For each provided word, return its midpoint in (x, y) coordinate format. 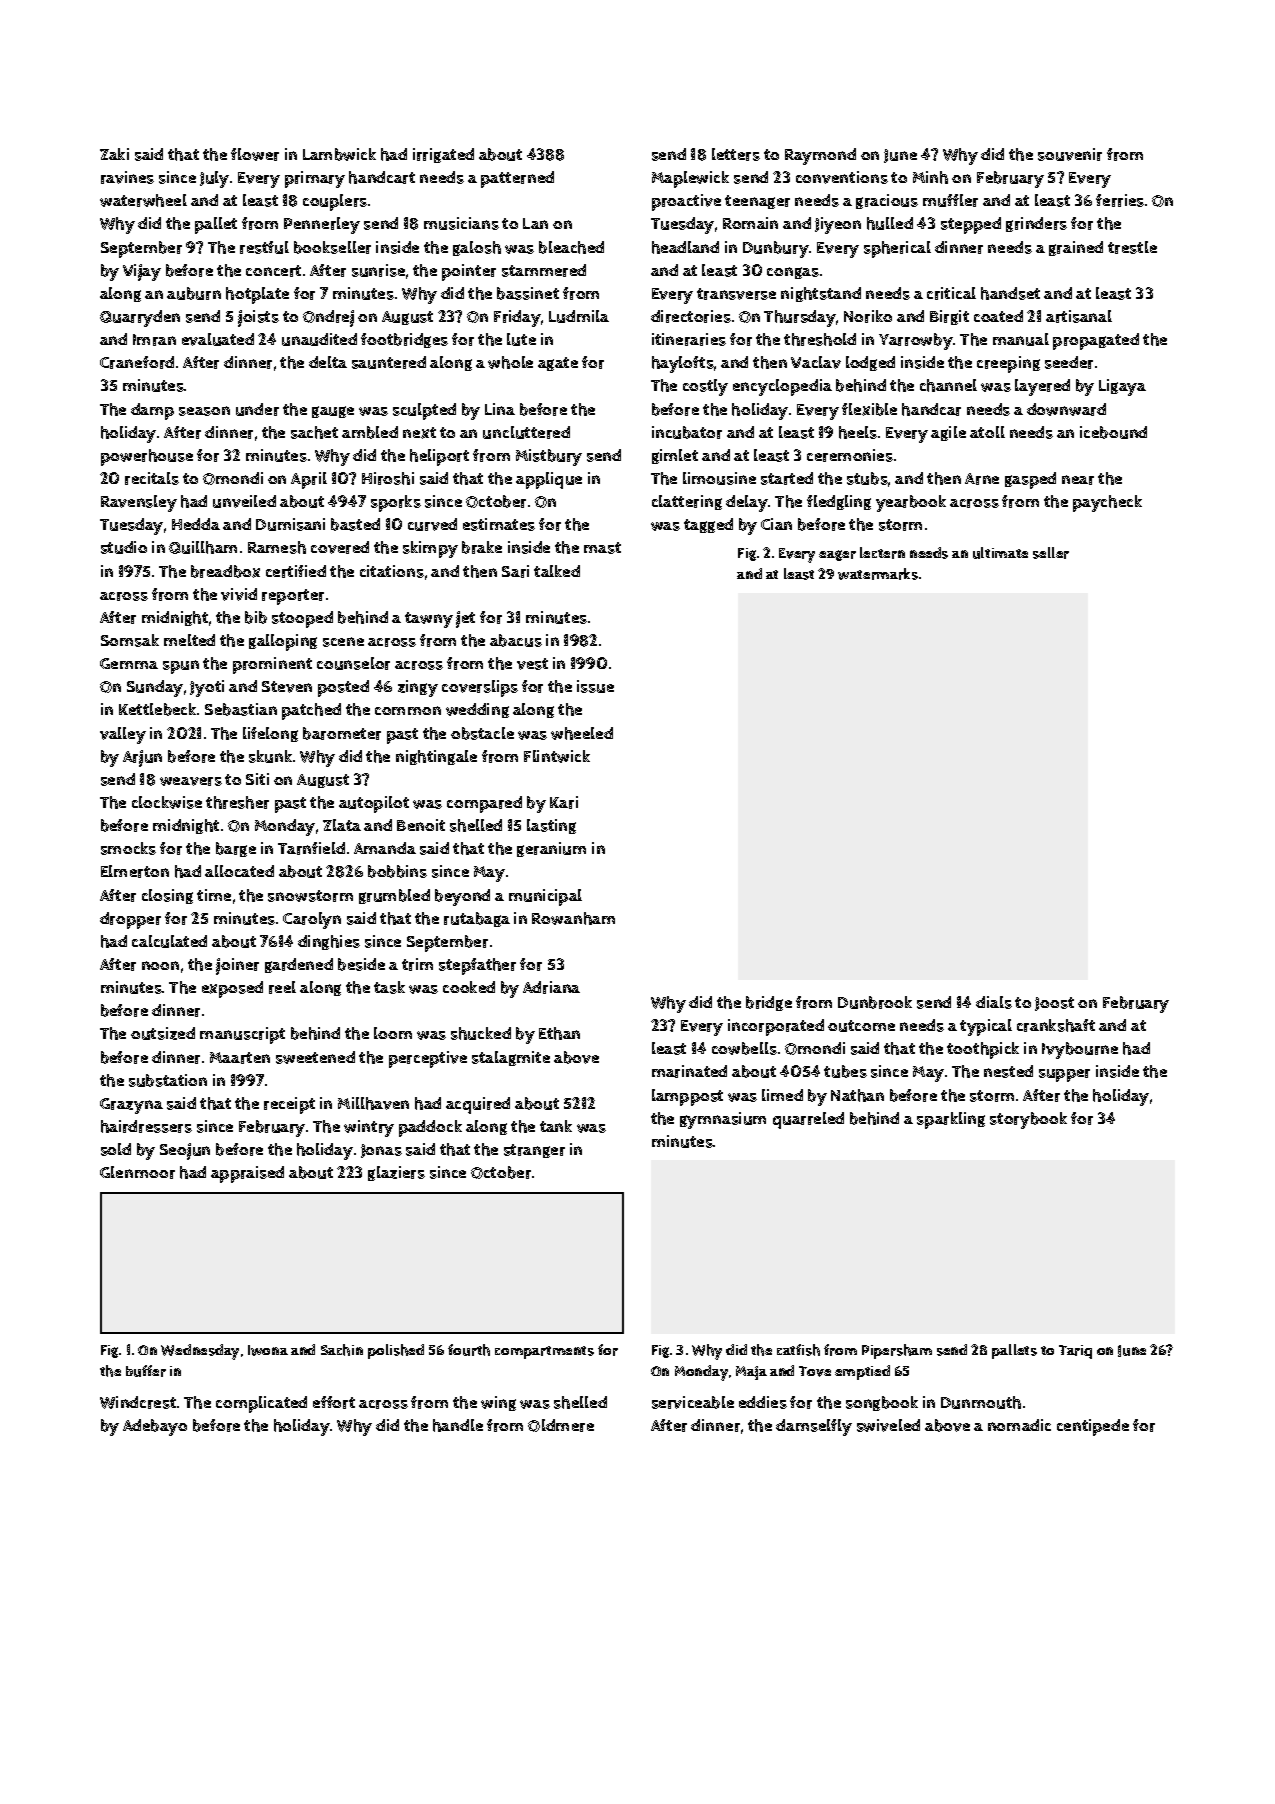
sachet (314, 432)
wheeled (582, 733)
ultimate (1000, 553)
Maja (751, 1373)
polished (396, 1351)
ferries (1120, 200)
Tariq (1075, 1352)
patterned (517, 179)
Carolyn (312, 920)
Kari (564, 802)
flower (255, 154)
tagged (708, 525)
